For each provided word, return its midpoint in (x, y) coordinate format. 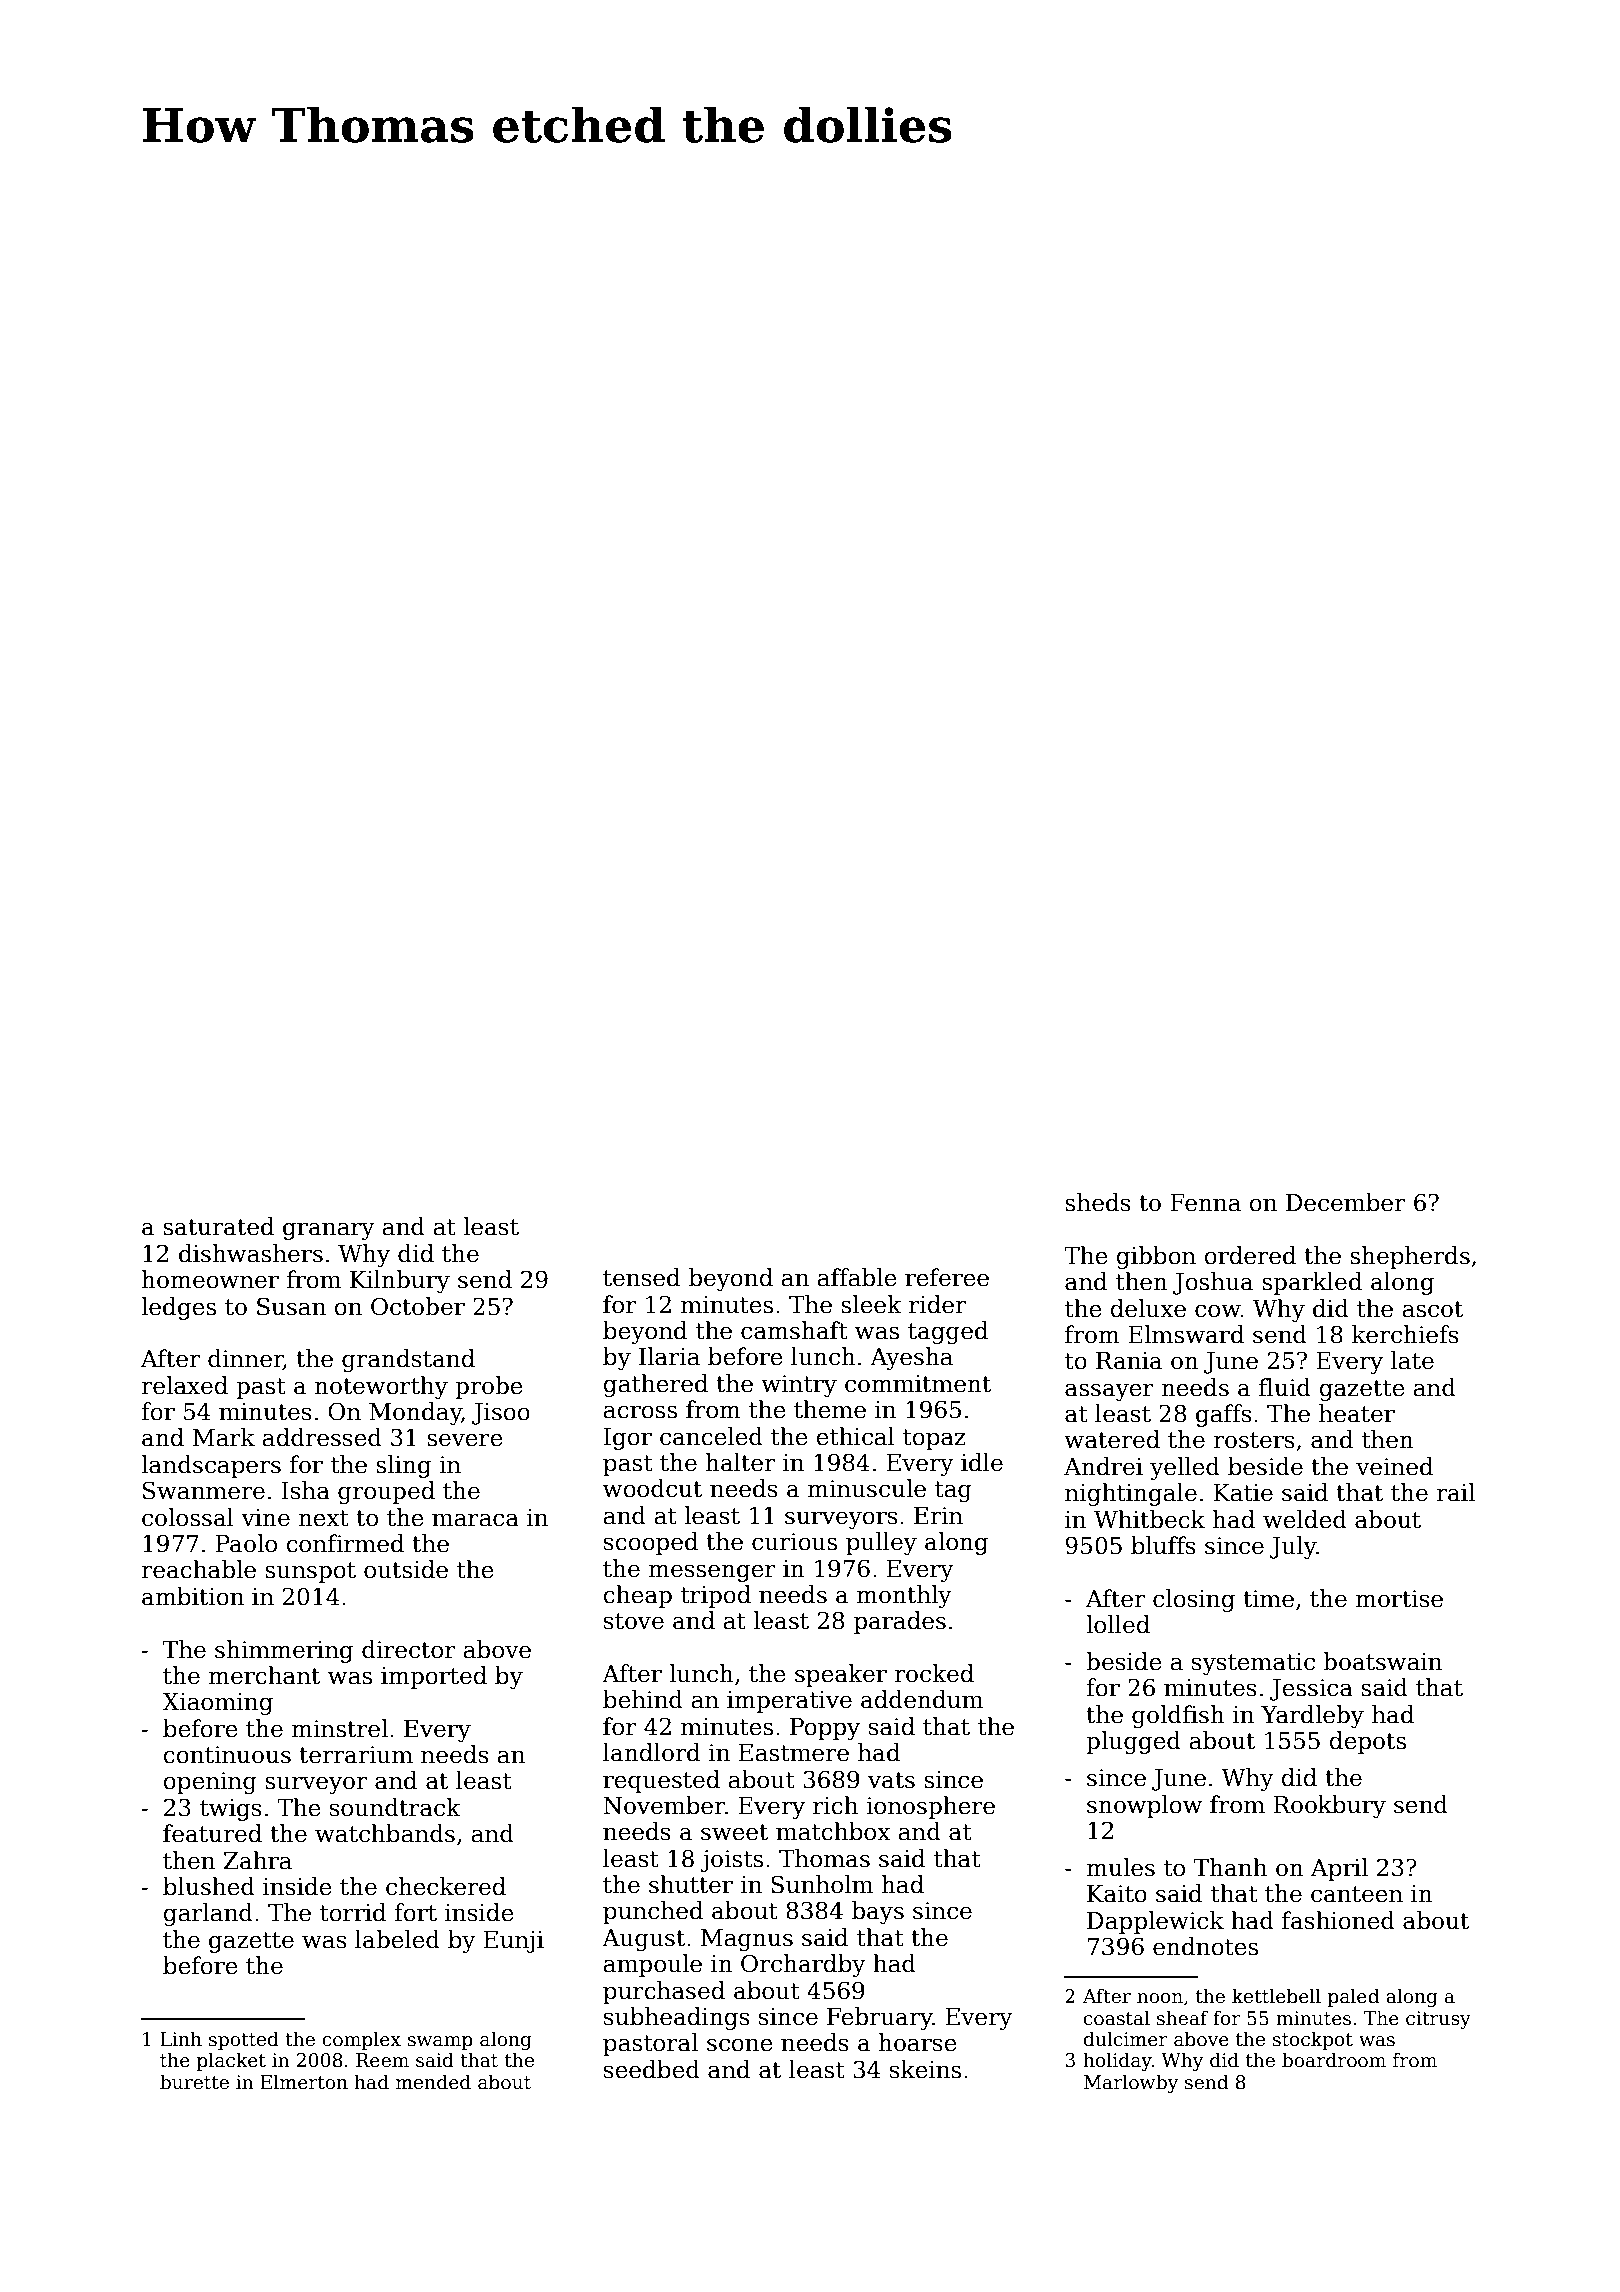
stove (634, 1621)
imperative (789, 1702)
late (1412, 1360)
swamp (440, 2043)
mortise (1399, 1599)
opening (210, 1783)
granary (329, 1231)
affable (857, 1277)
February (880, 2018)
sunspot (310, 1572)
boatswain (1382, 1661)
